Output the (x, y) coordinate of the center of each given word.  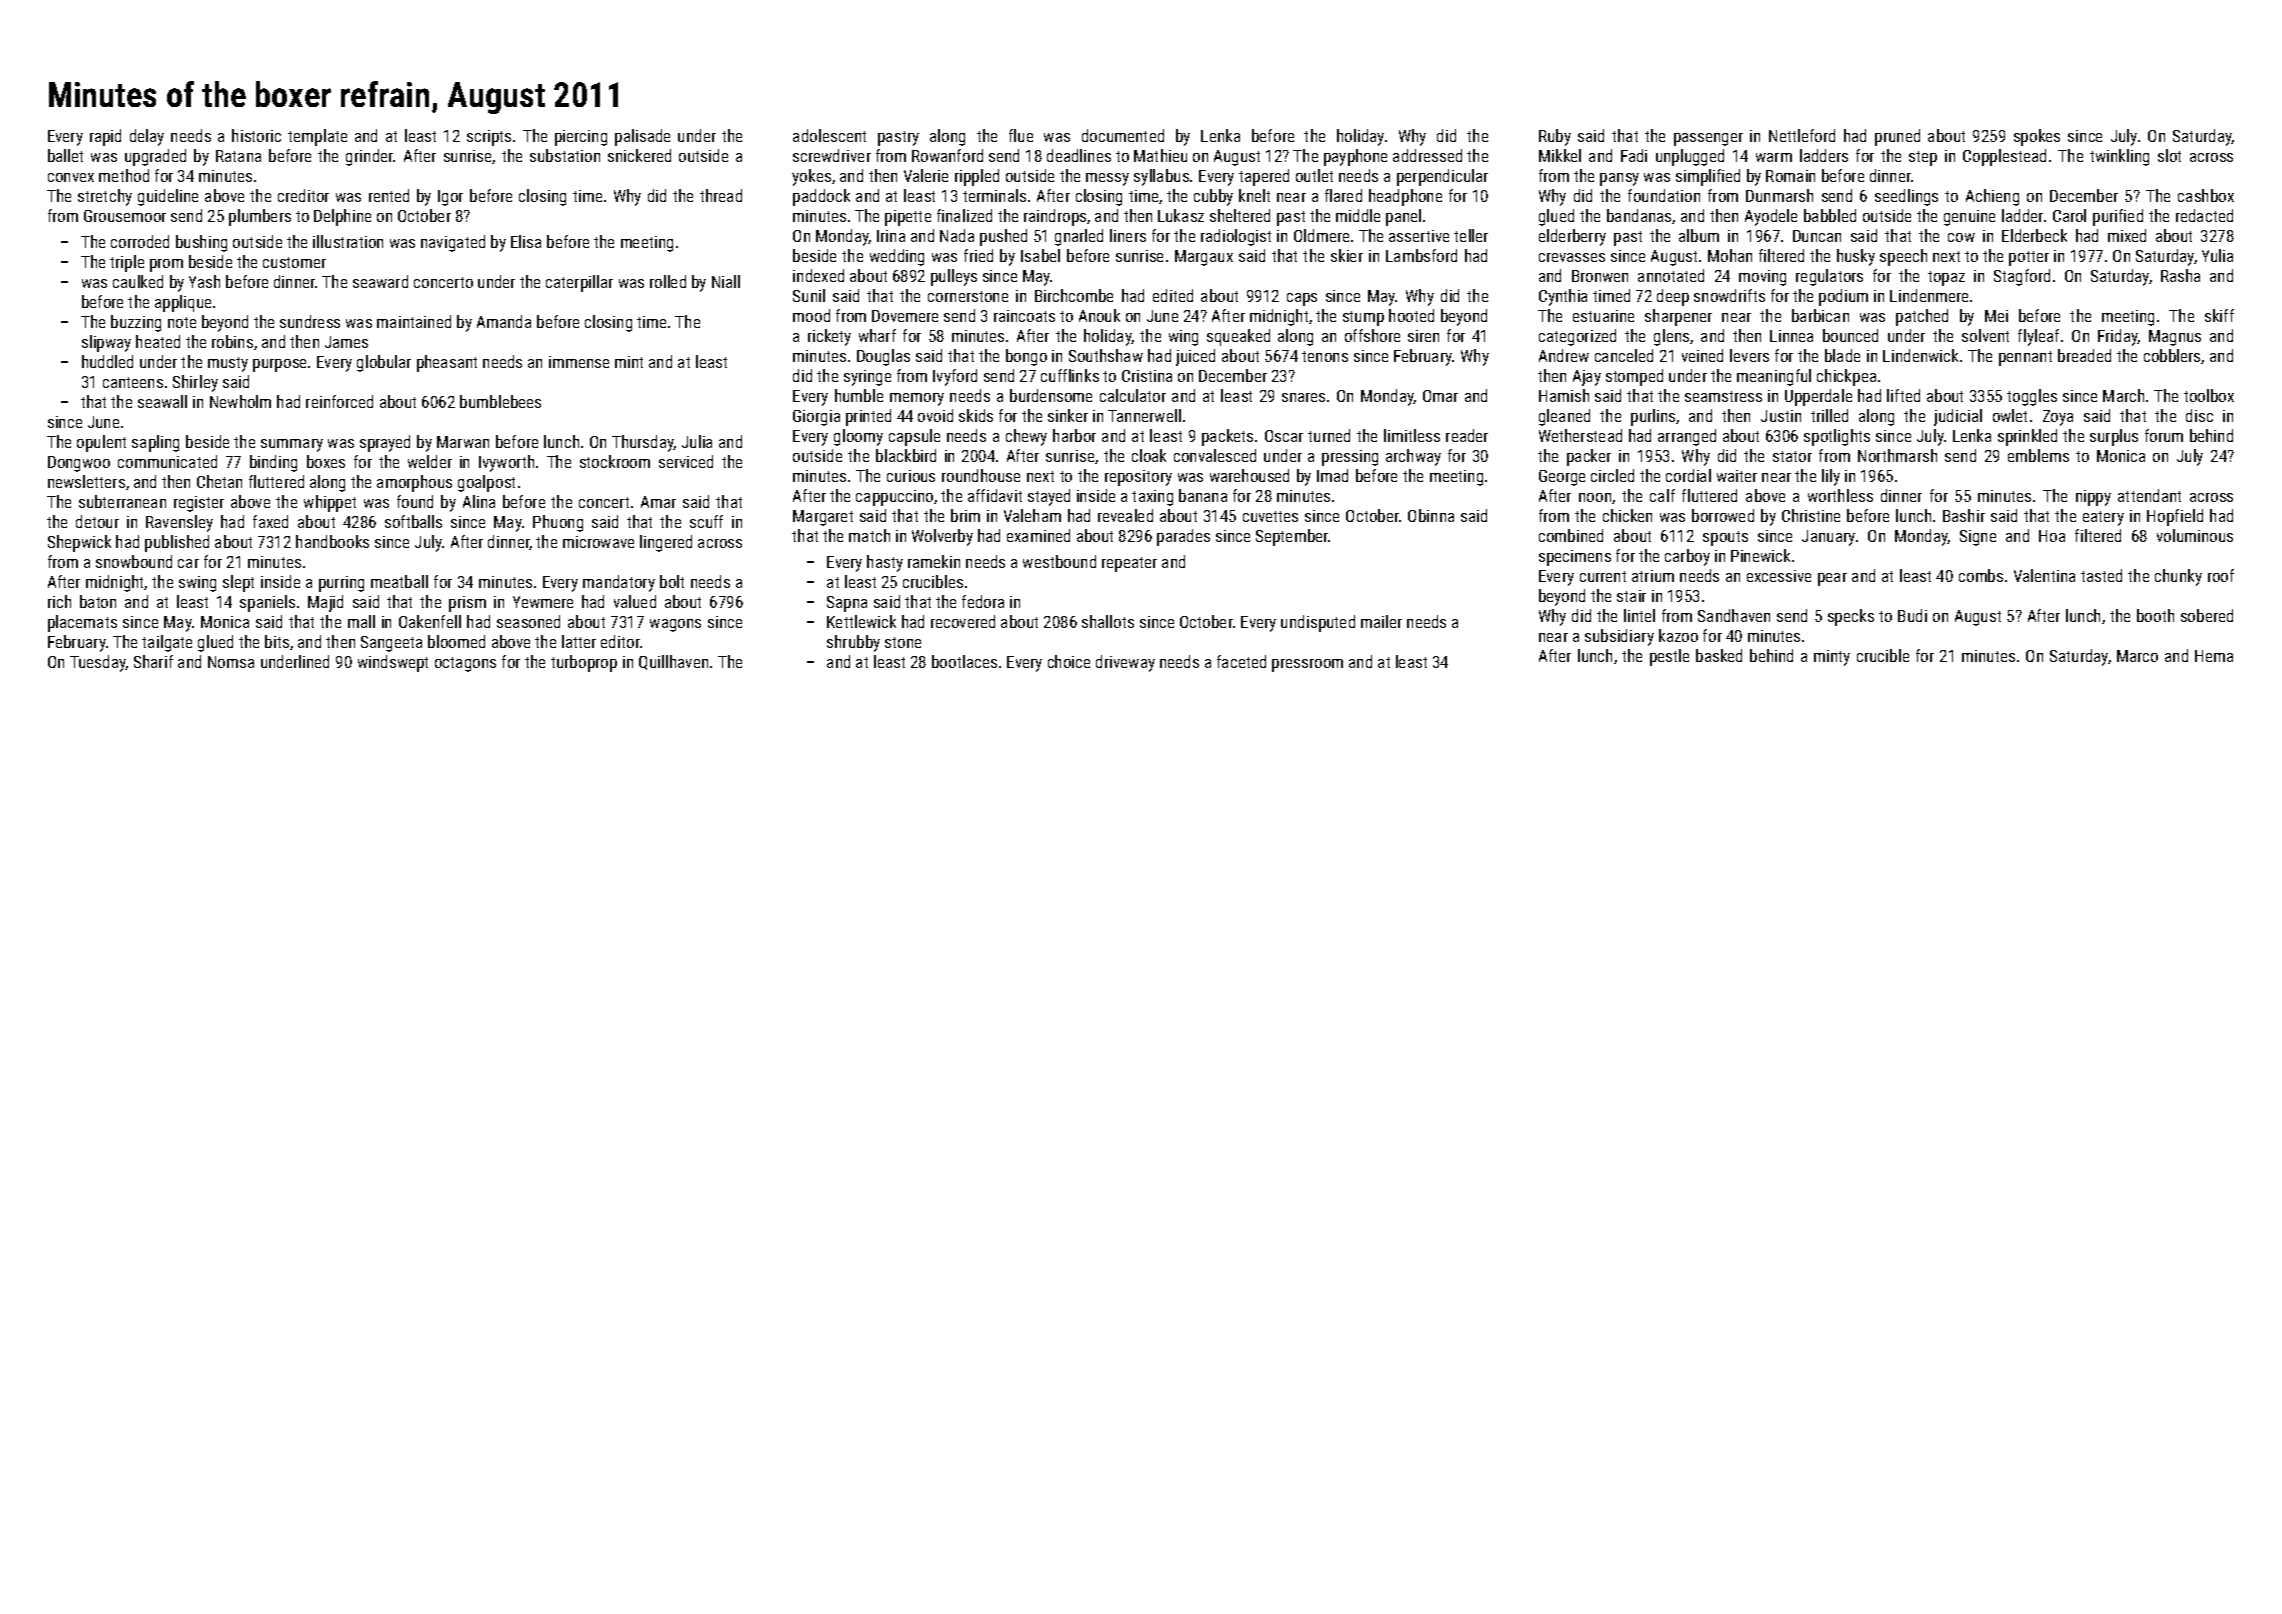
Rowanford (947, 155)
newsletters (86, 481)
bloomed (456, 641)
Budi (1912, 615)
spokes (2037, 137)
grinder (370, 157)
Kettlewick (861, 621)
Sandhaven (1734, 615)
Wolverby (942, 537)
